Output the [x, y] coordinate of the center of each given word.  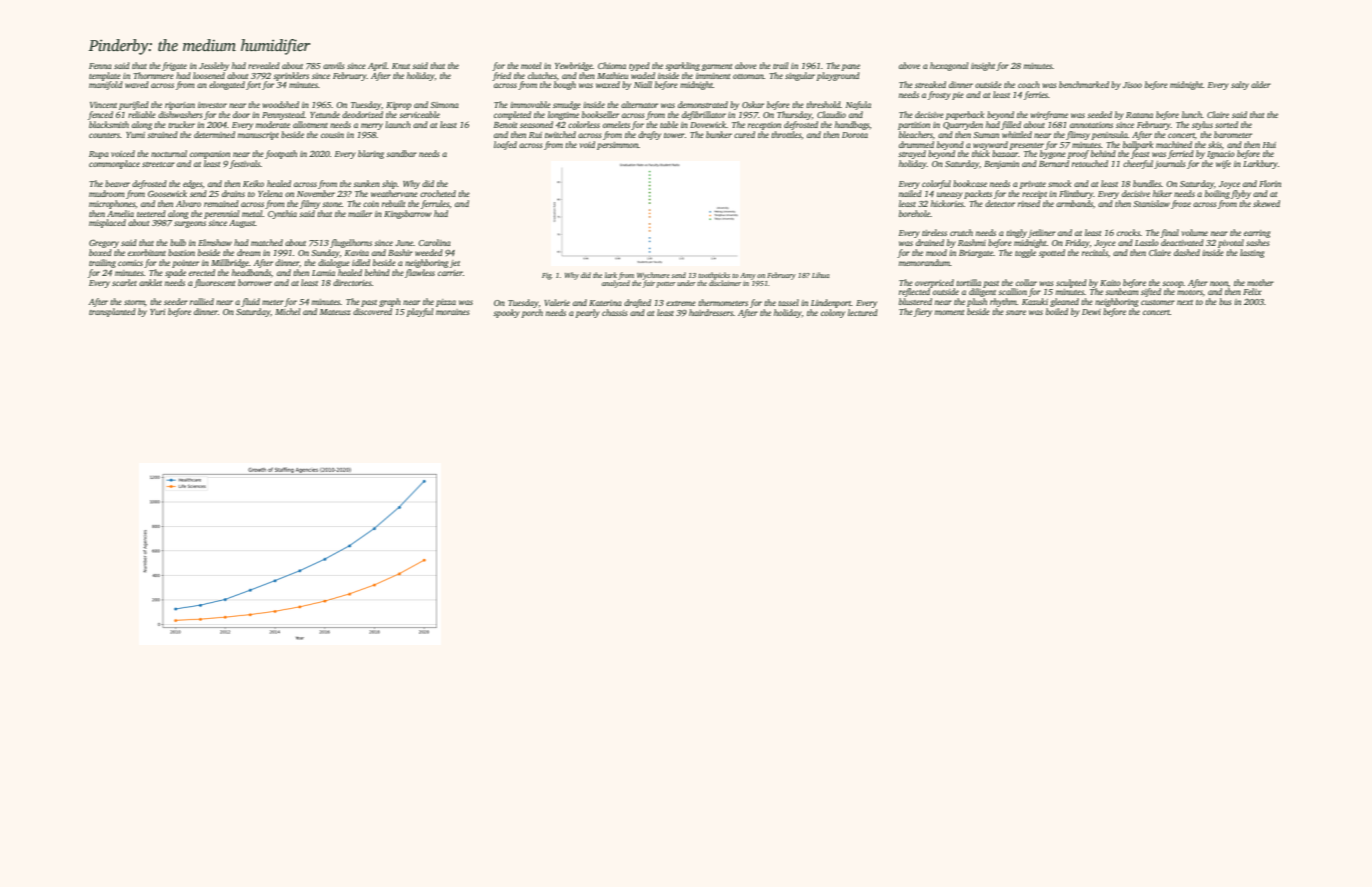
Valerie [557, 302]
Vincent [103, 105]
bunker [719, 134]
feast [1140, 154]
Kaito [1110, 283]
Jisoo [1132, 85]
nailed [910, 193]
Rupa [99, 155]
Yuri [157, 312]
